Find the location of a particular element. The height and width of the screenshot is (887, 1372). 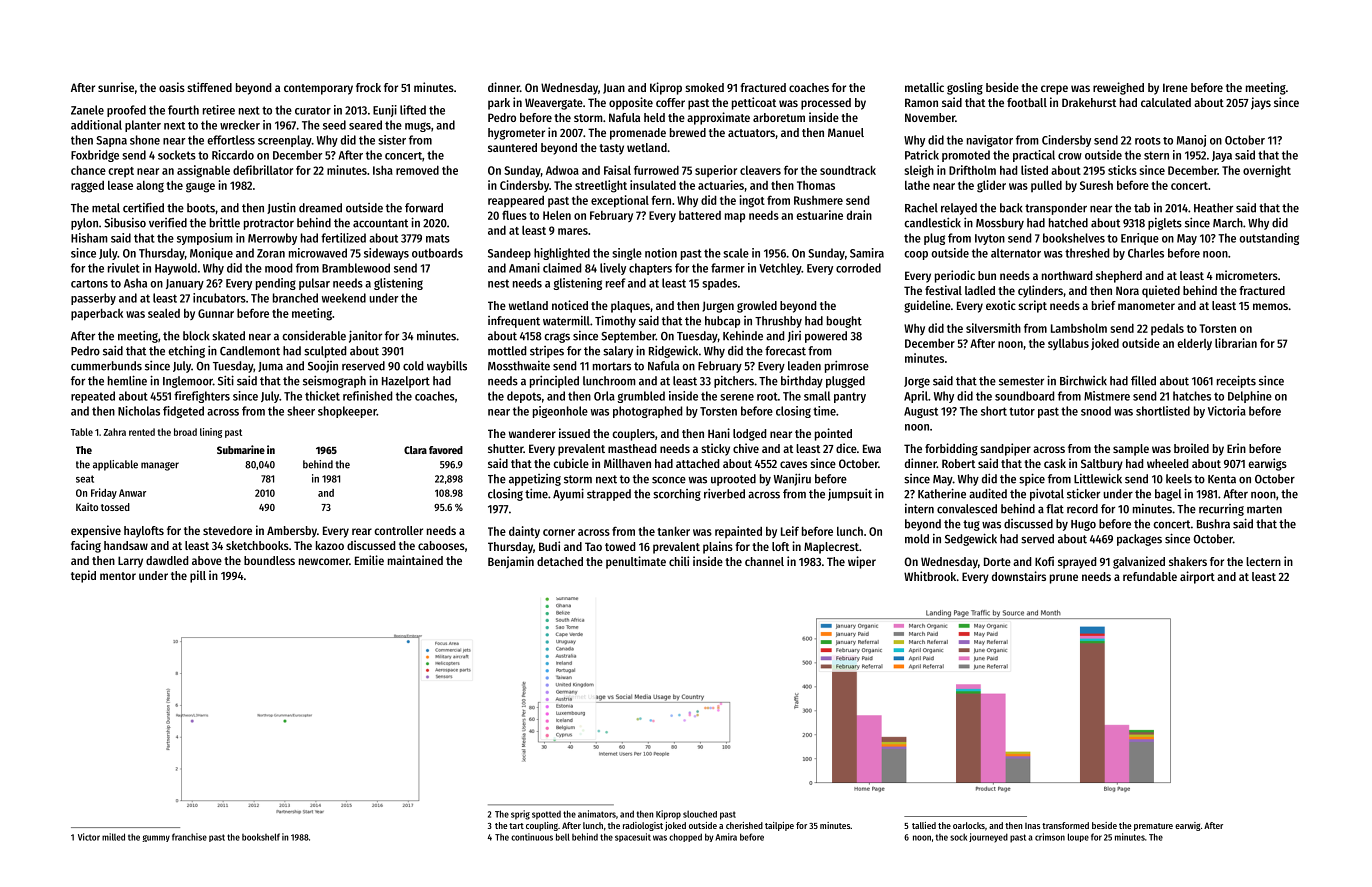

animators is located at coordinates (597, 814).
